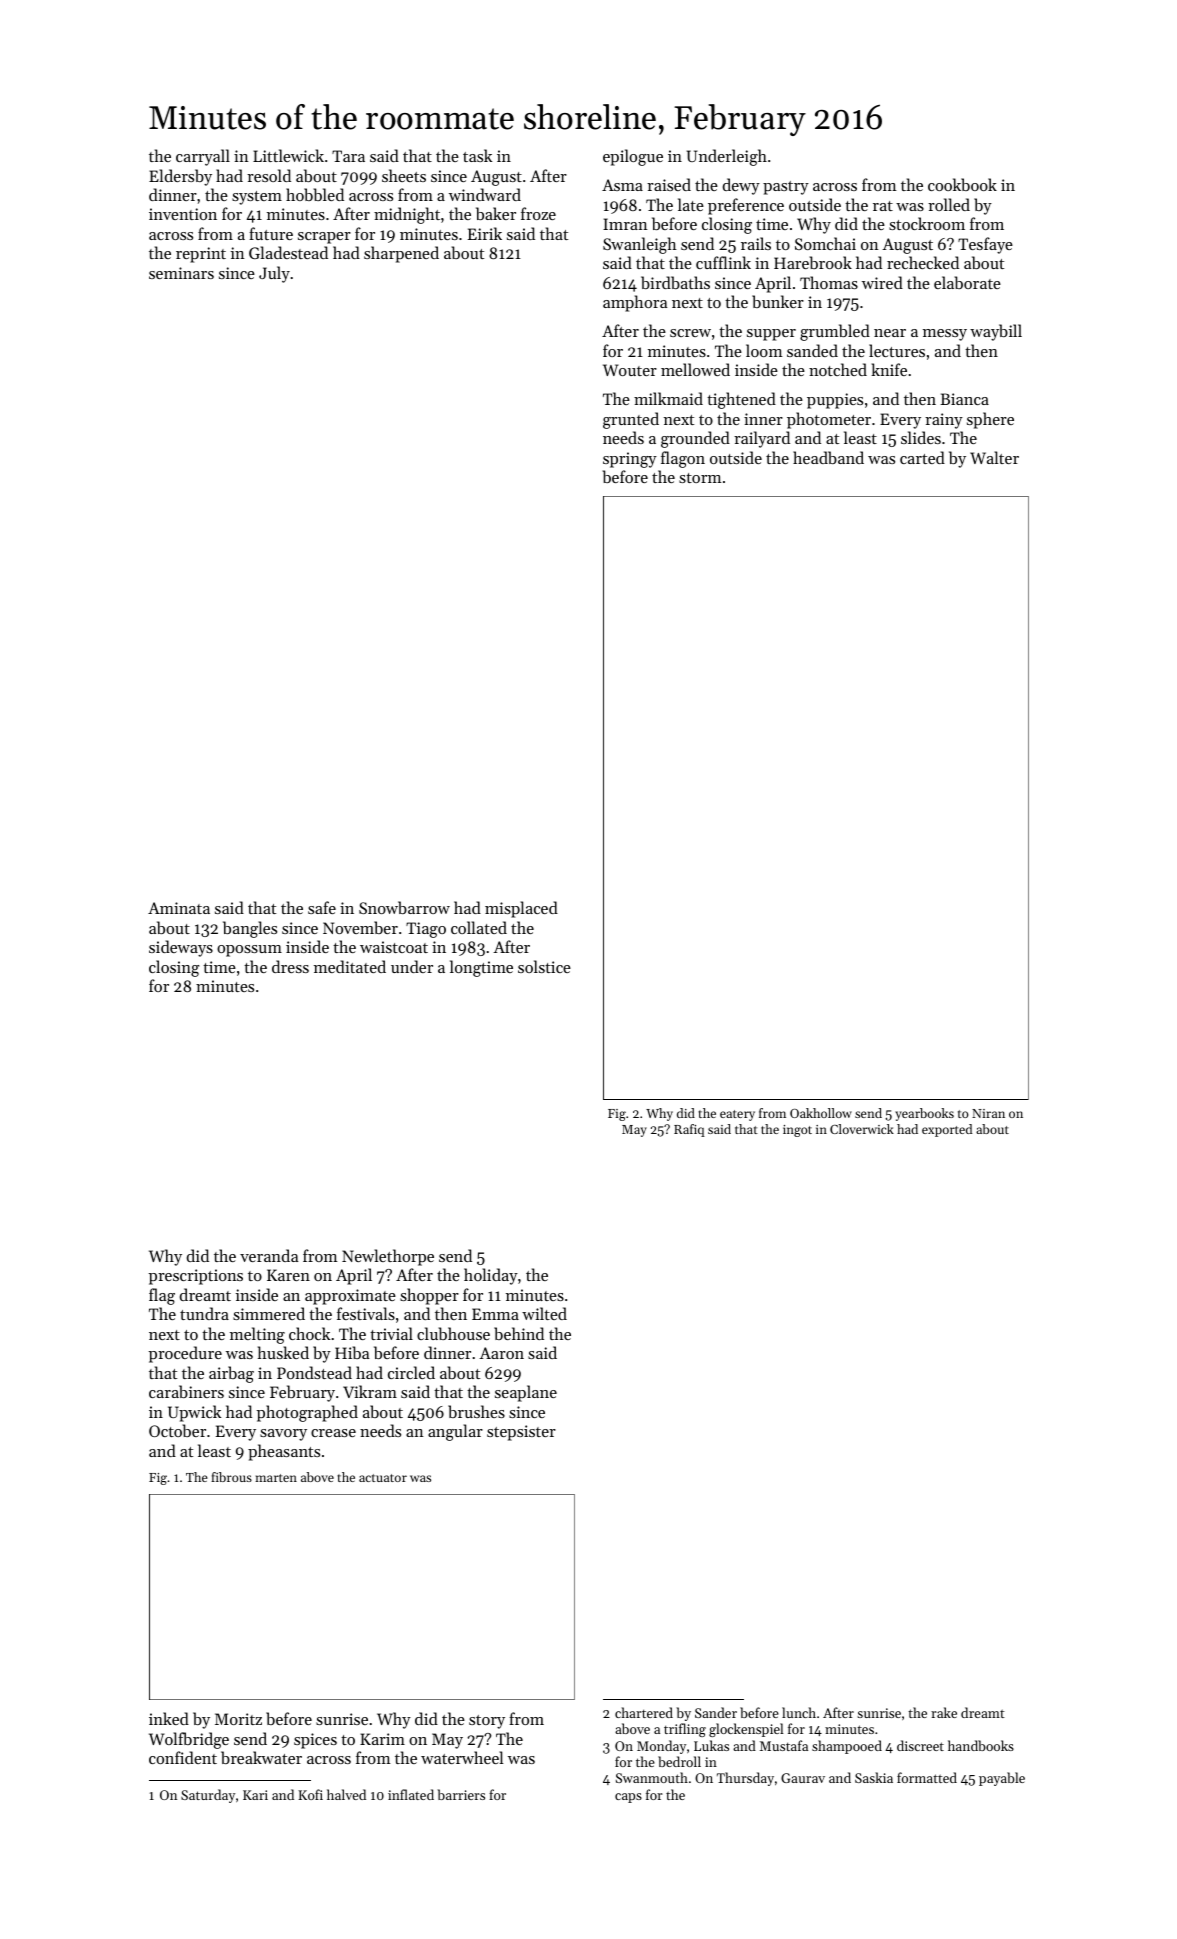  Describe the element at coordinates (630, 460) in the page. I see `springy` at that location.
